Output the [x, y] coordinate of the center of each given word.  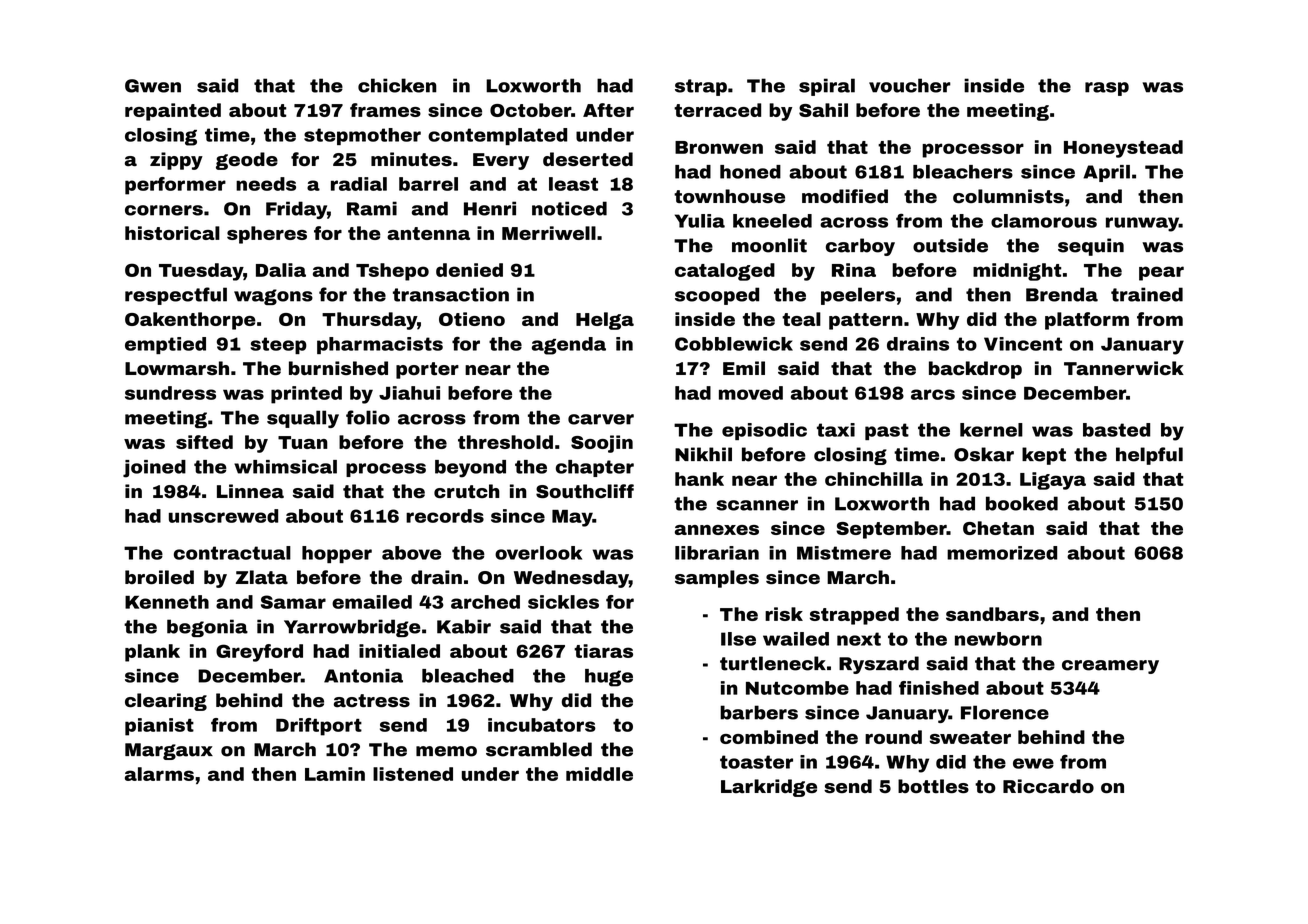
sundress [170, 393]
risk [784, 614]
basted [1116, 430]
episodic [764, 431]
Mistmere [844, 553]
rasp [1107, 89]
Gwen [153, 86]
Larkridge [769, 788]
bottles [933, 786]
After [608, 110]
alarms [159, 774]
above [411, 553]
